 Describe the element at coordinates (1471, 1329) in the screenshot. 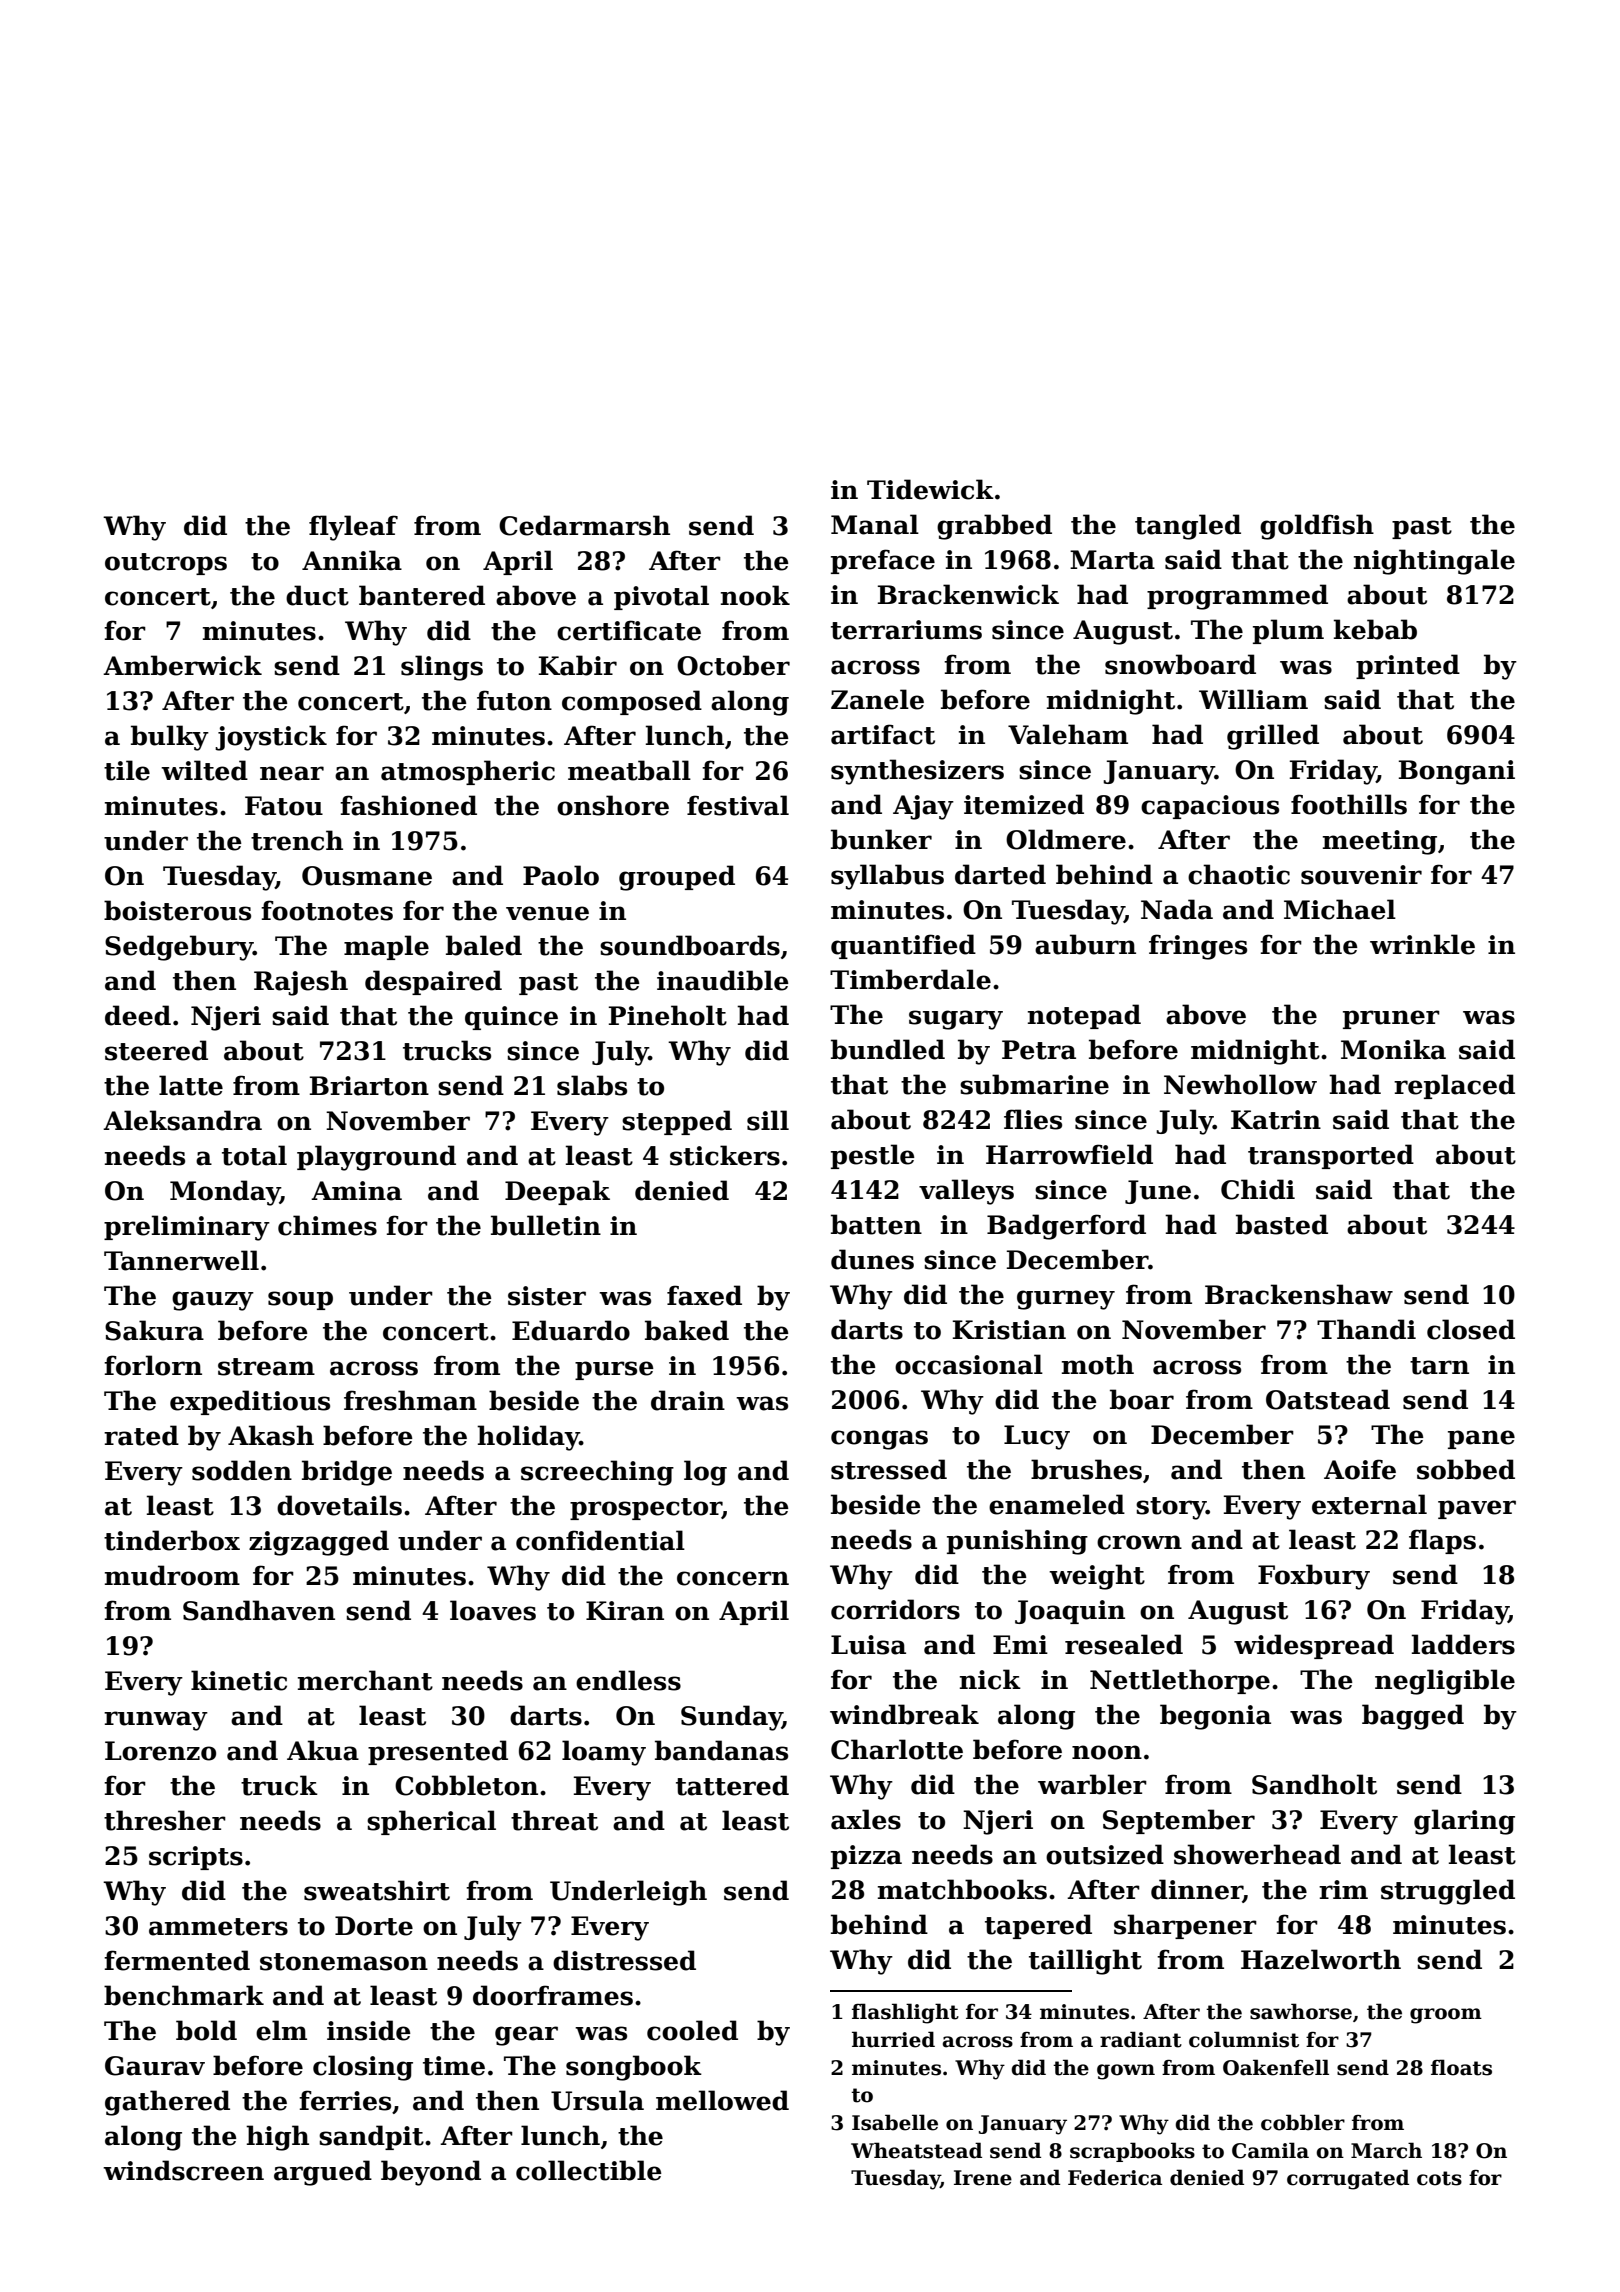

I see `closed` at that location.
